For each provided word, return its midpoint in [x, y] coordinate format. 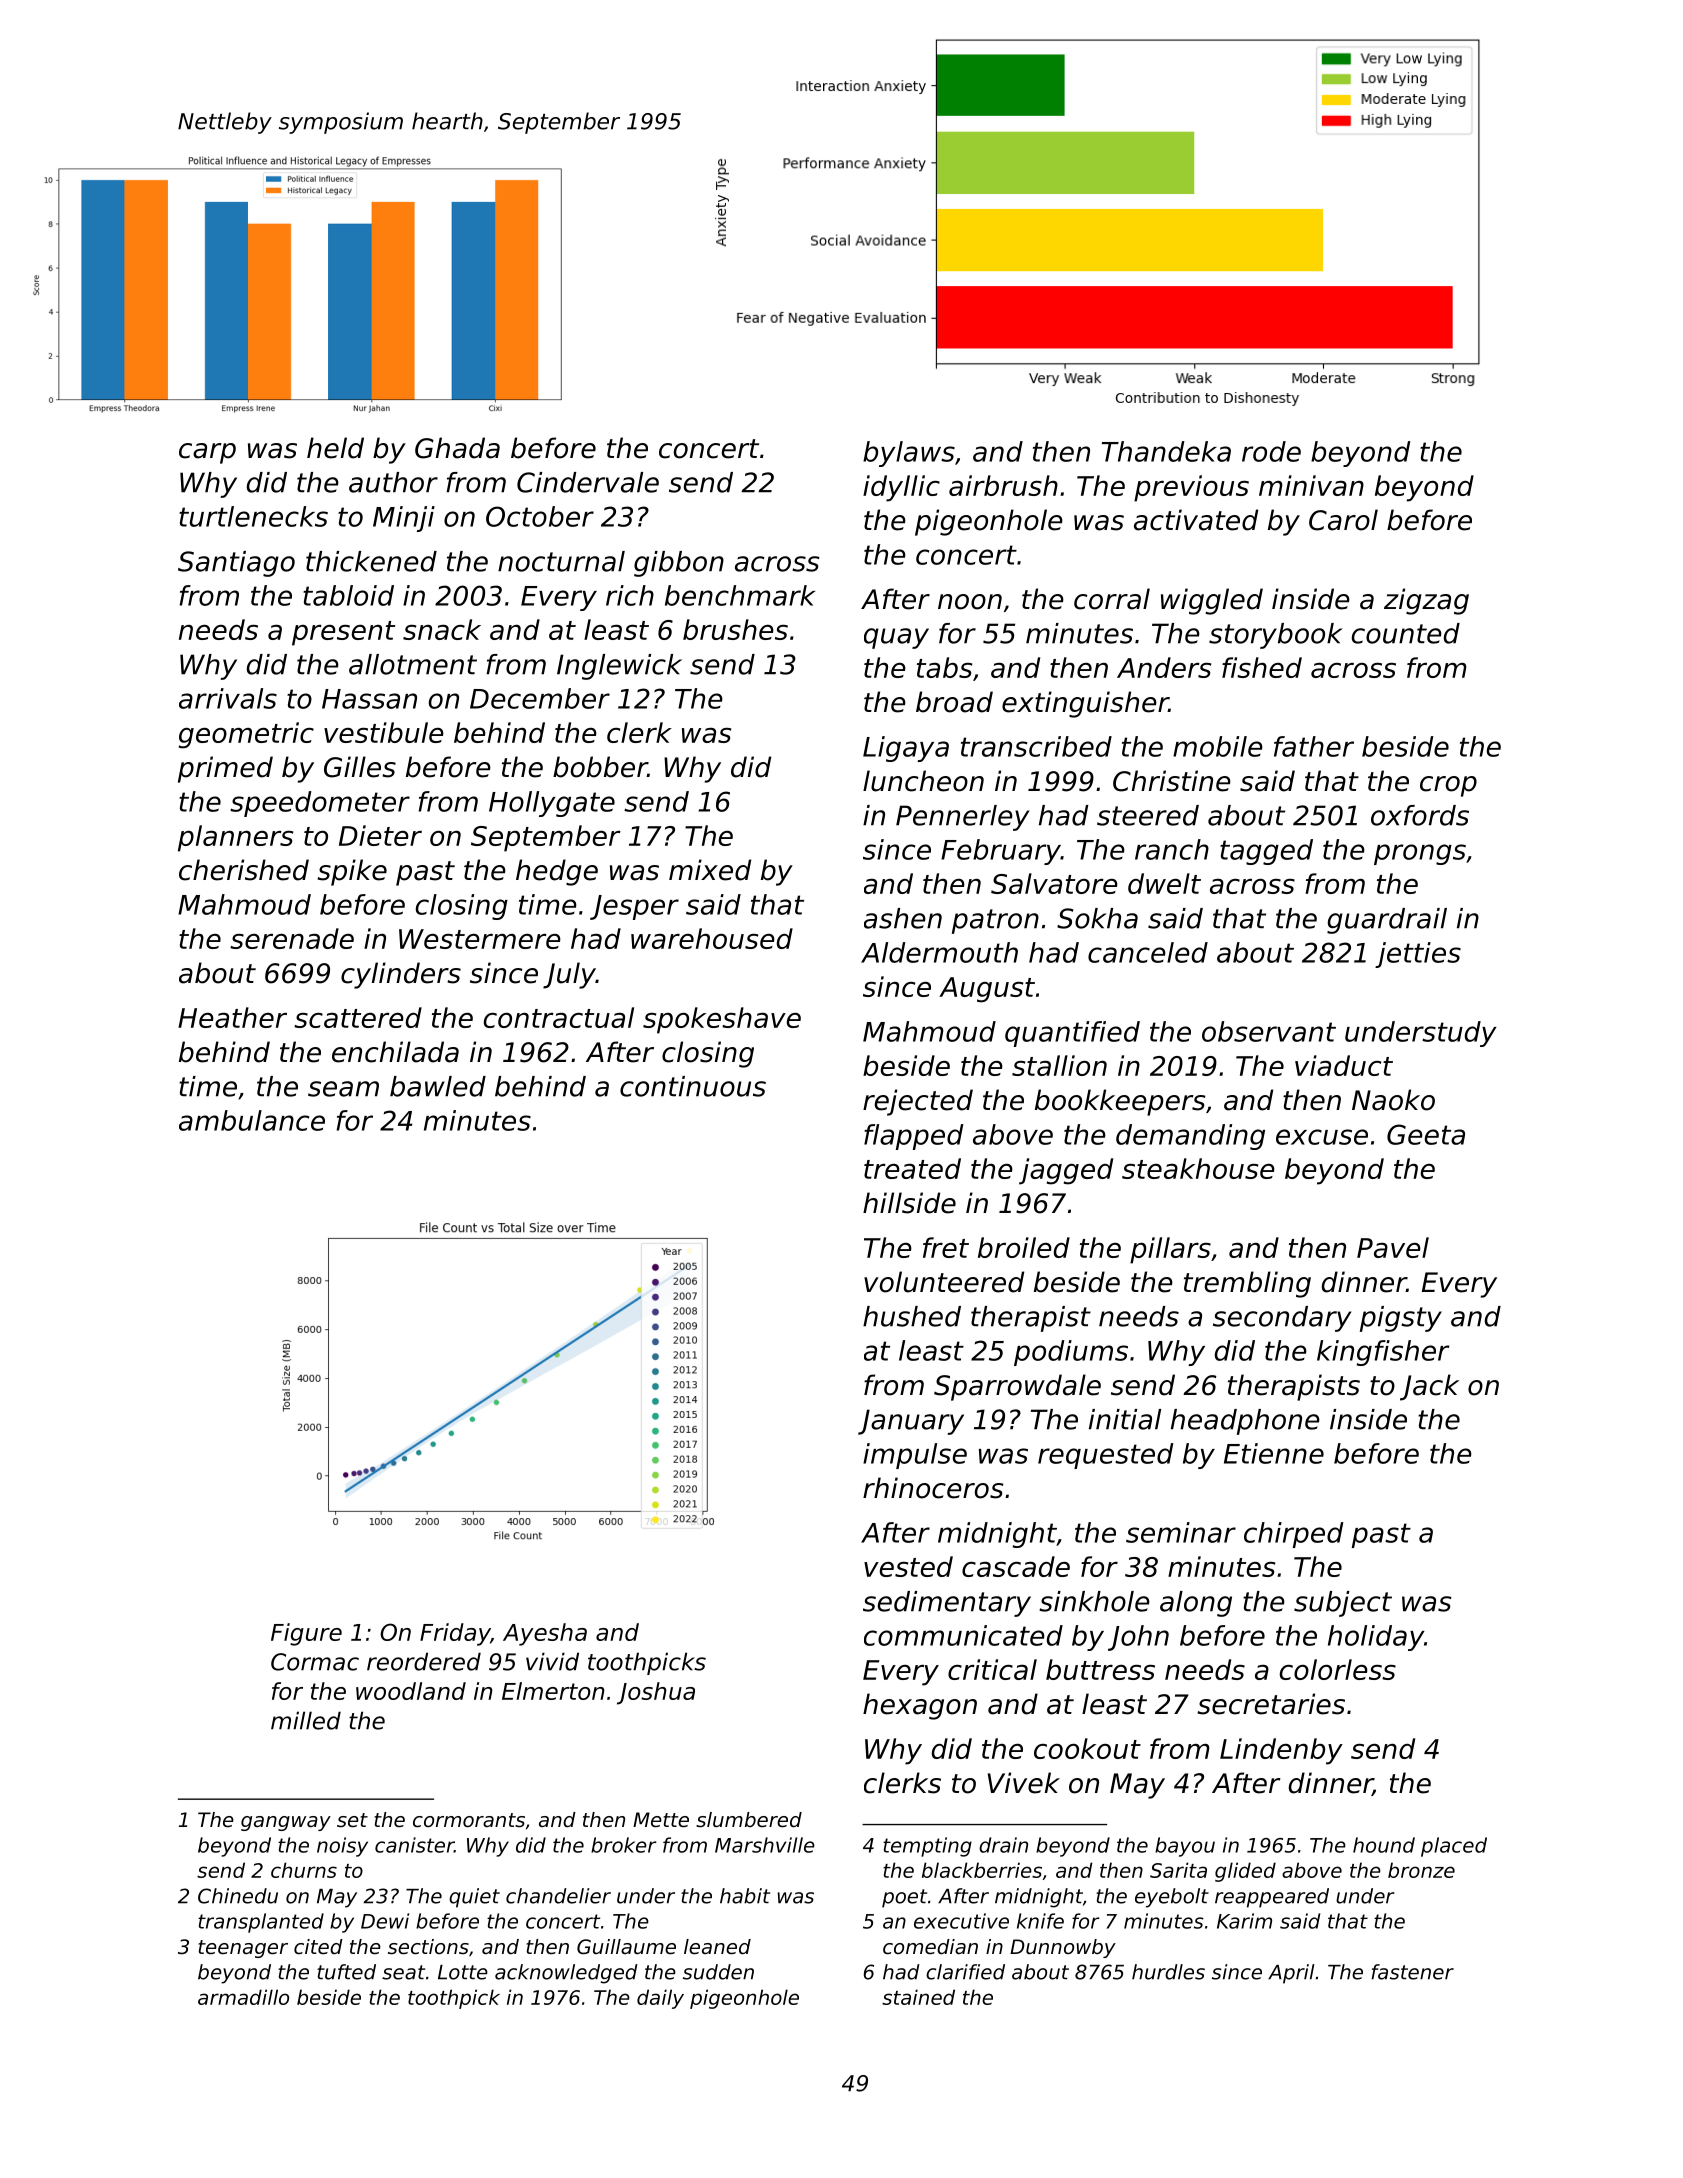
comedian [930, 1947]
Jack [1429, 1387]
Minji [404, 519]
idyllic [901, 488]
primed [225, 769]
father [1314, 746]
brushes [735, 629]
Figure [306, 1634]
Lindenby [1281, 1751]
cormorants [469, 1820]
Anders [1164, 667]
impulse [915, 1456]
